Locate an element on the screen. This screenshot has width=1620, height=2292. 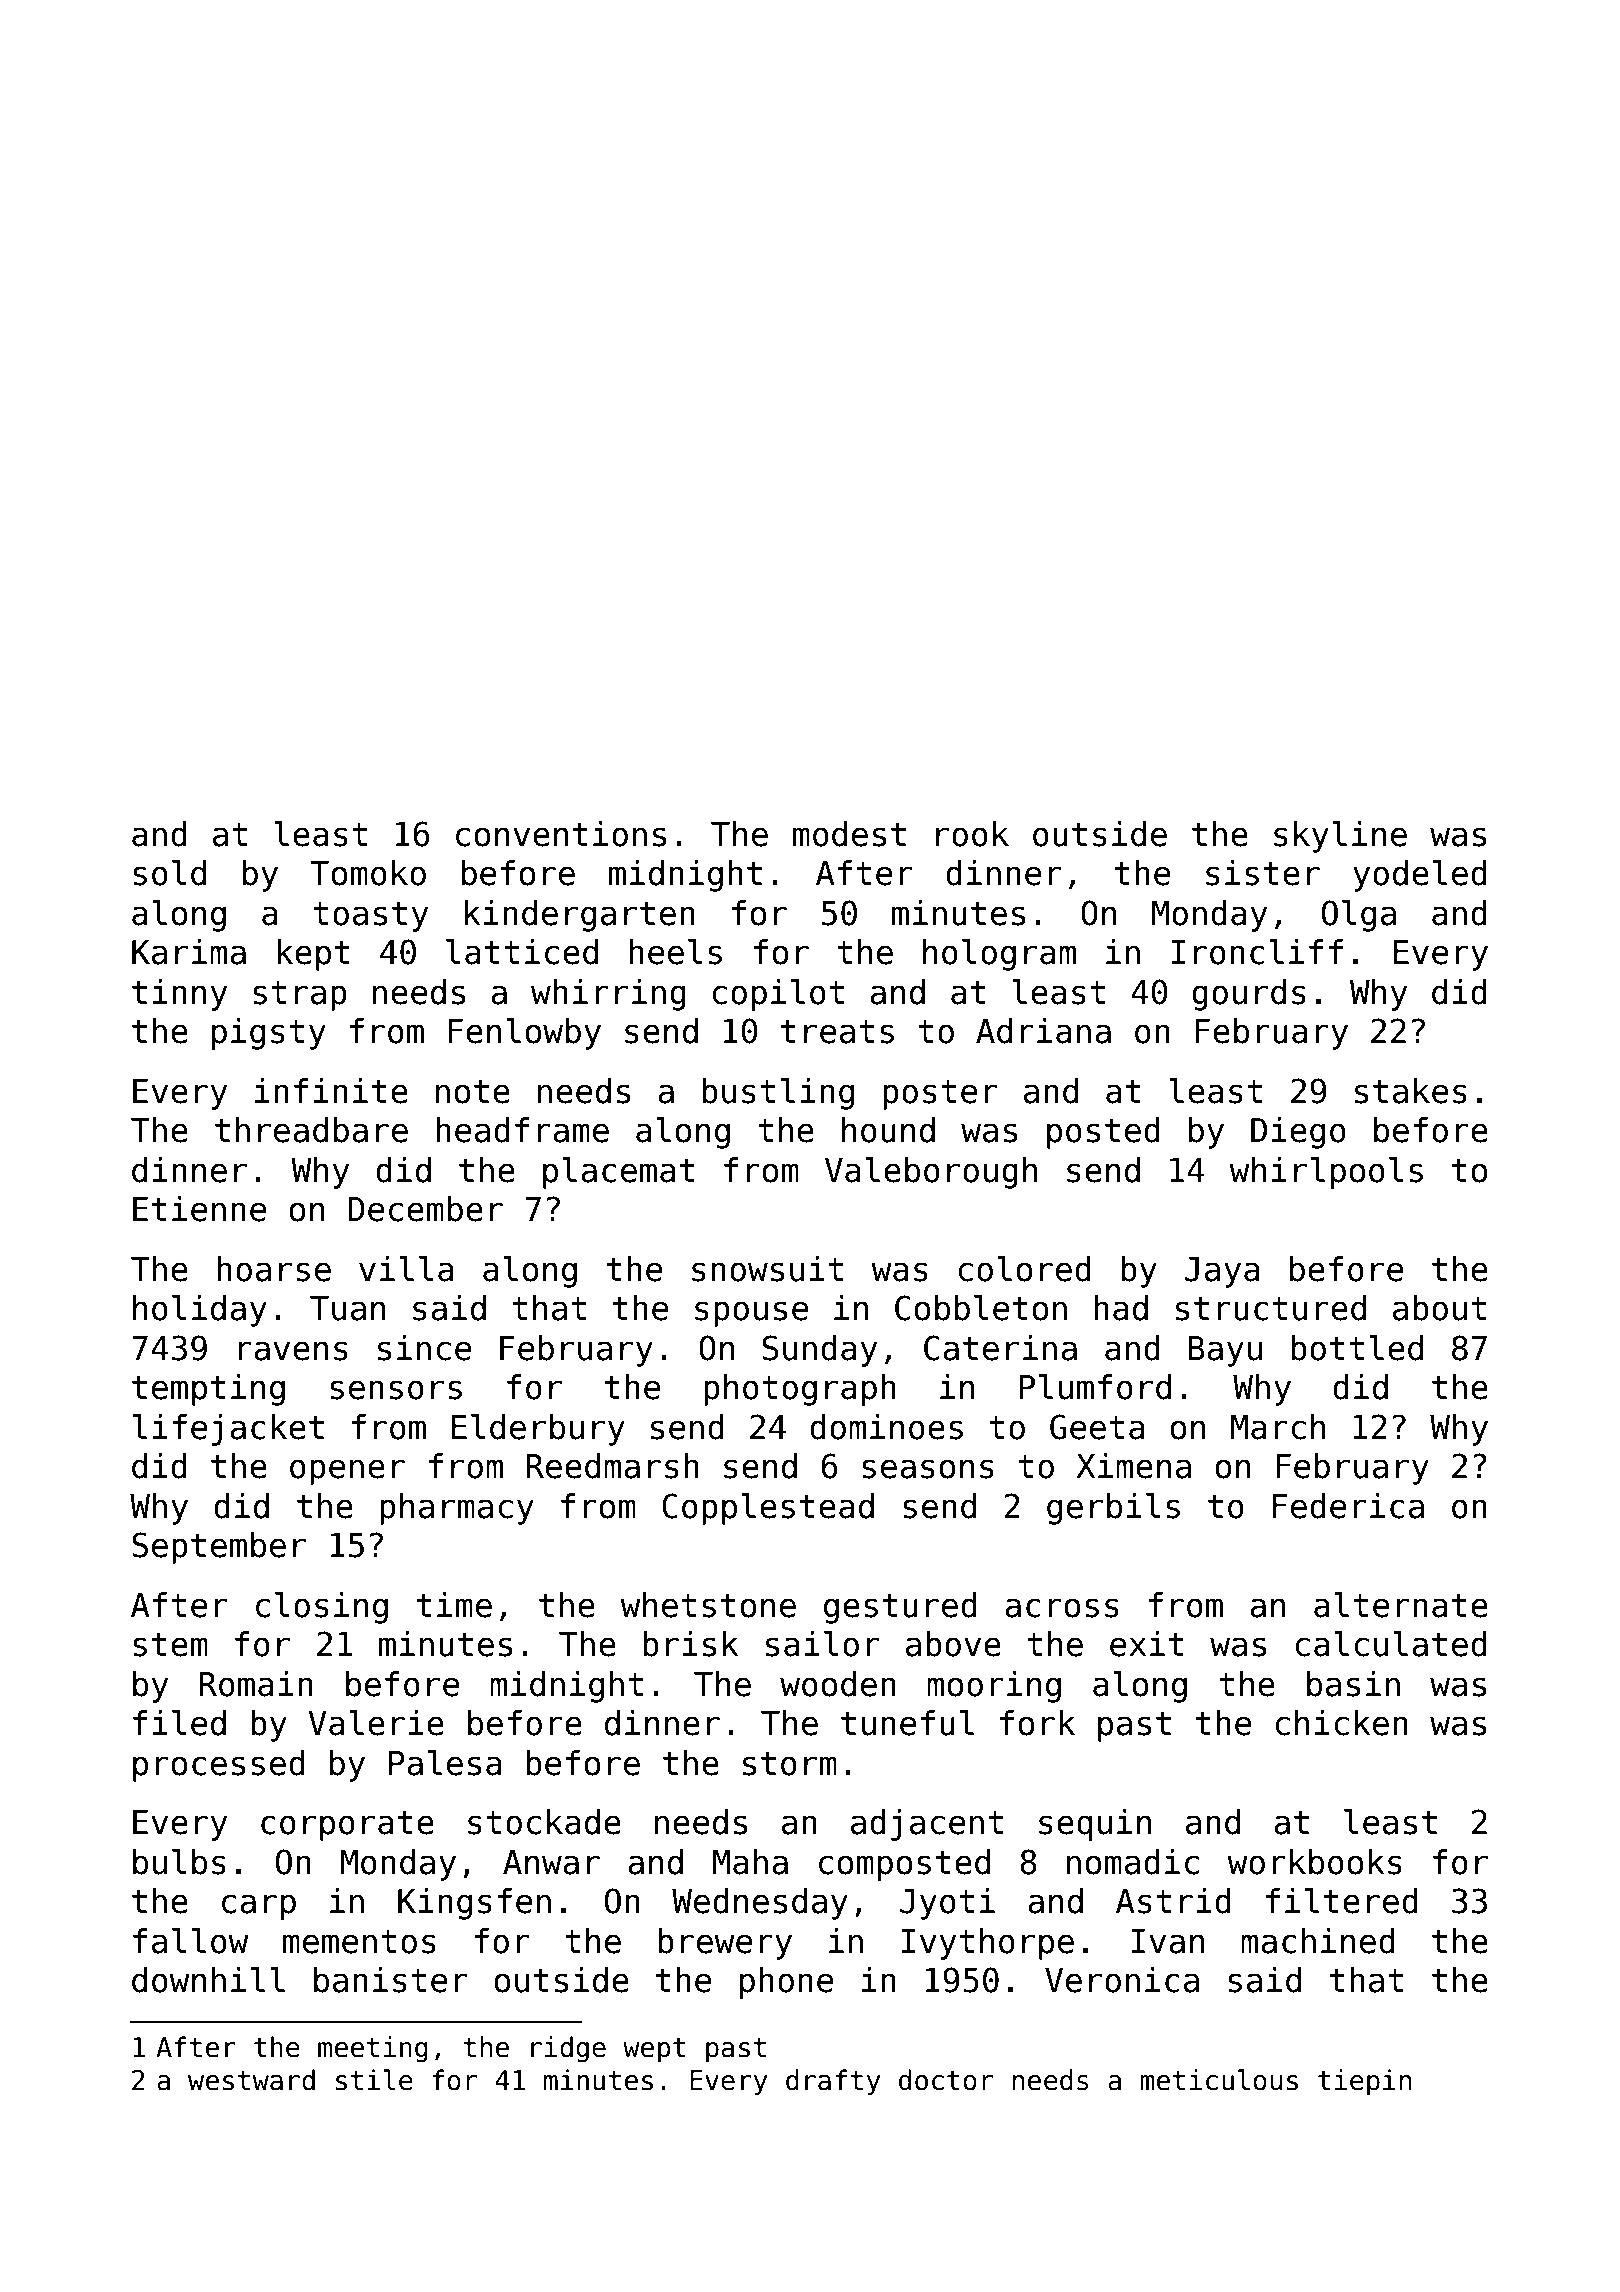
since is located at coordinates (424, 1348).
